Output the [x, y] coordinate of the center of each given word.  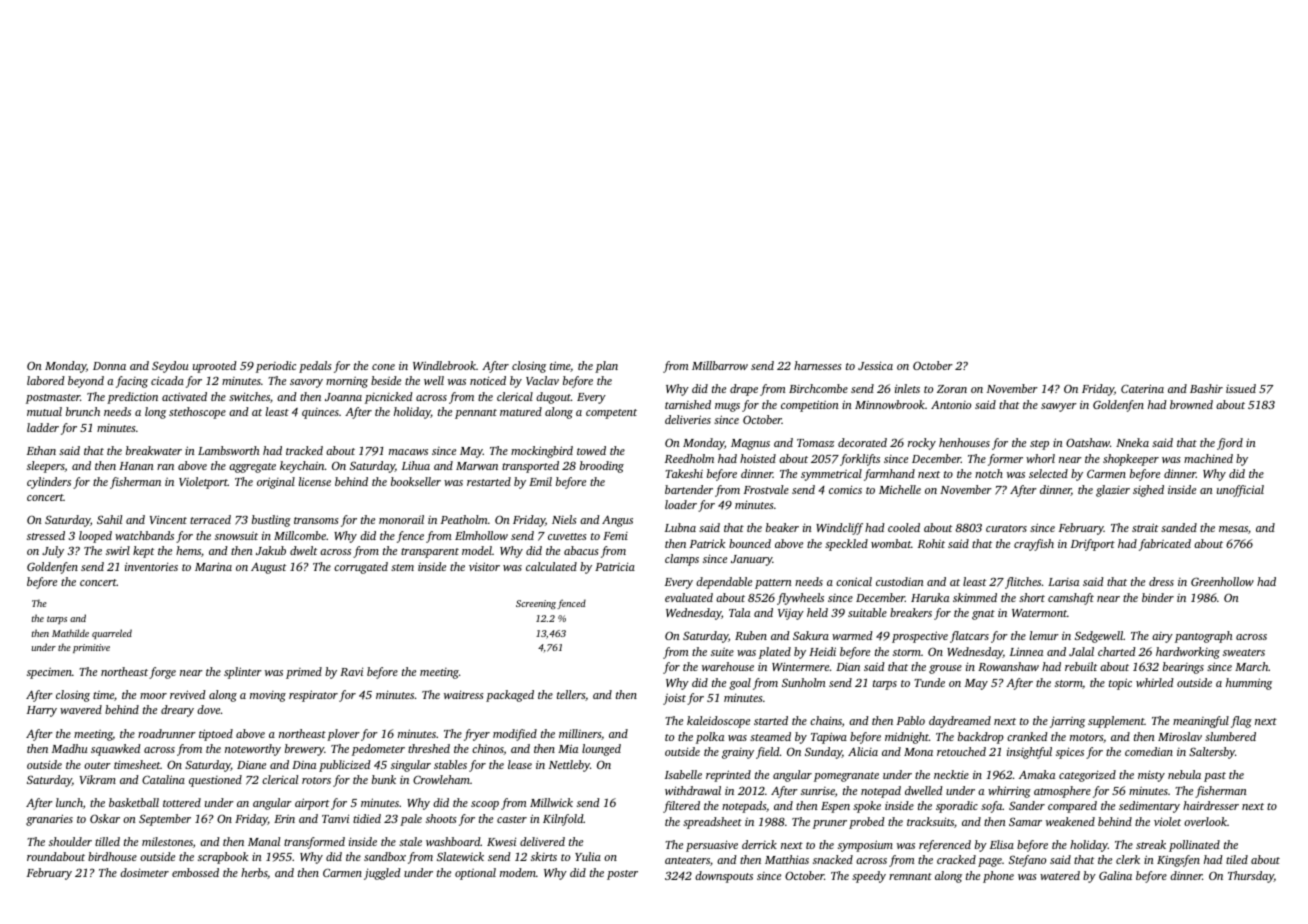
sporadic [957, 807]
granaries [49, 820]
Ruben [751, 635]
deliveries [688, 419]
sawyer [1059, 407]
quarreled [112, 634]
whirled [1155, 682]
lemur [1044, 635]
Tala [739, 612]
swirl [118, 550]
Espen [835, 807]
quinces [320, 413]
